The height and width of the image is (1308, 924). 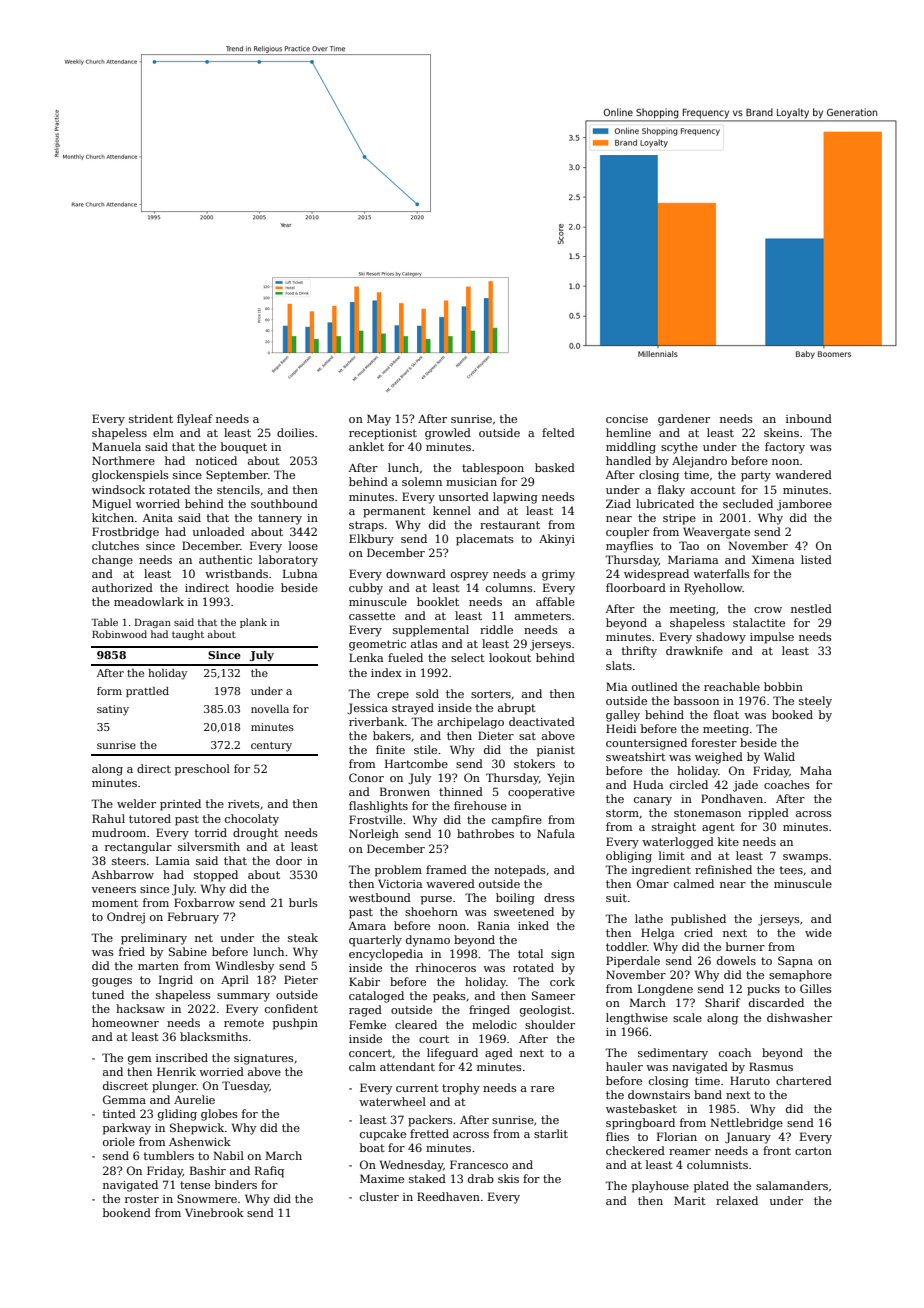 What do you see at coordinates (176, 981) in the image?
I see `Ingrid` at bounding box center [176, 981].
